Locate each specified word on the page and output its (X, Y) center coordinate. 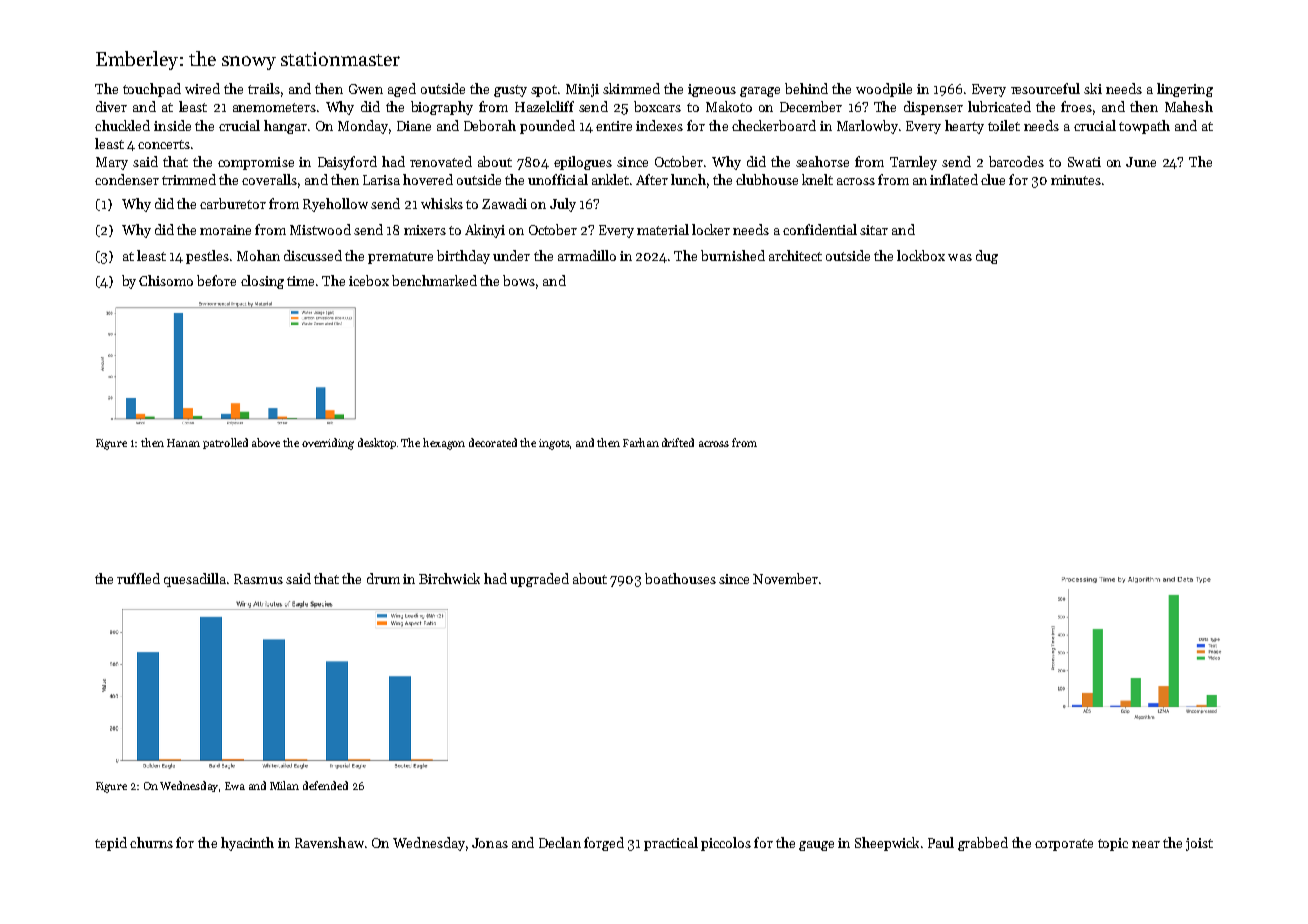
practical (671, 844)
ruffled (138, 578)
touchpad (152, 90)
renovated (441, 161)
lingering (1185, 90)
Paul (941, 842)
